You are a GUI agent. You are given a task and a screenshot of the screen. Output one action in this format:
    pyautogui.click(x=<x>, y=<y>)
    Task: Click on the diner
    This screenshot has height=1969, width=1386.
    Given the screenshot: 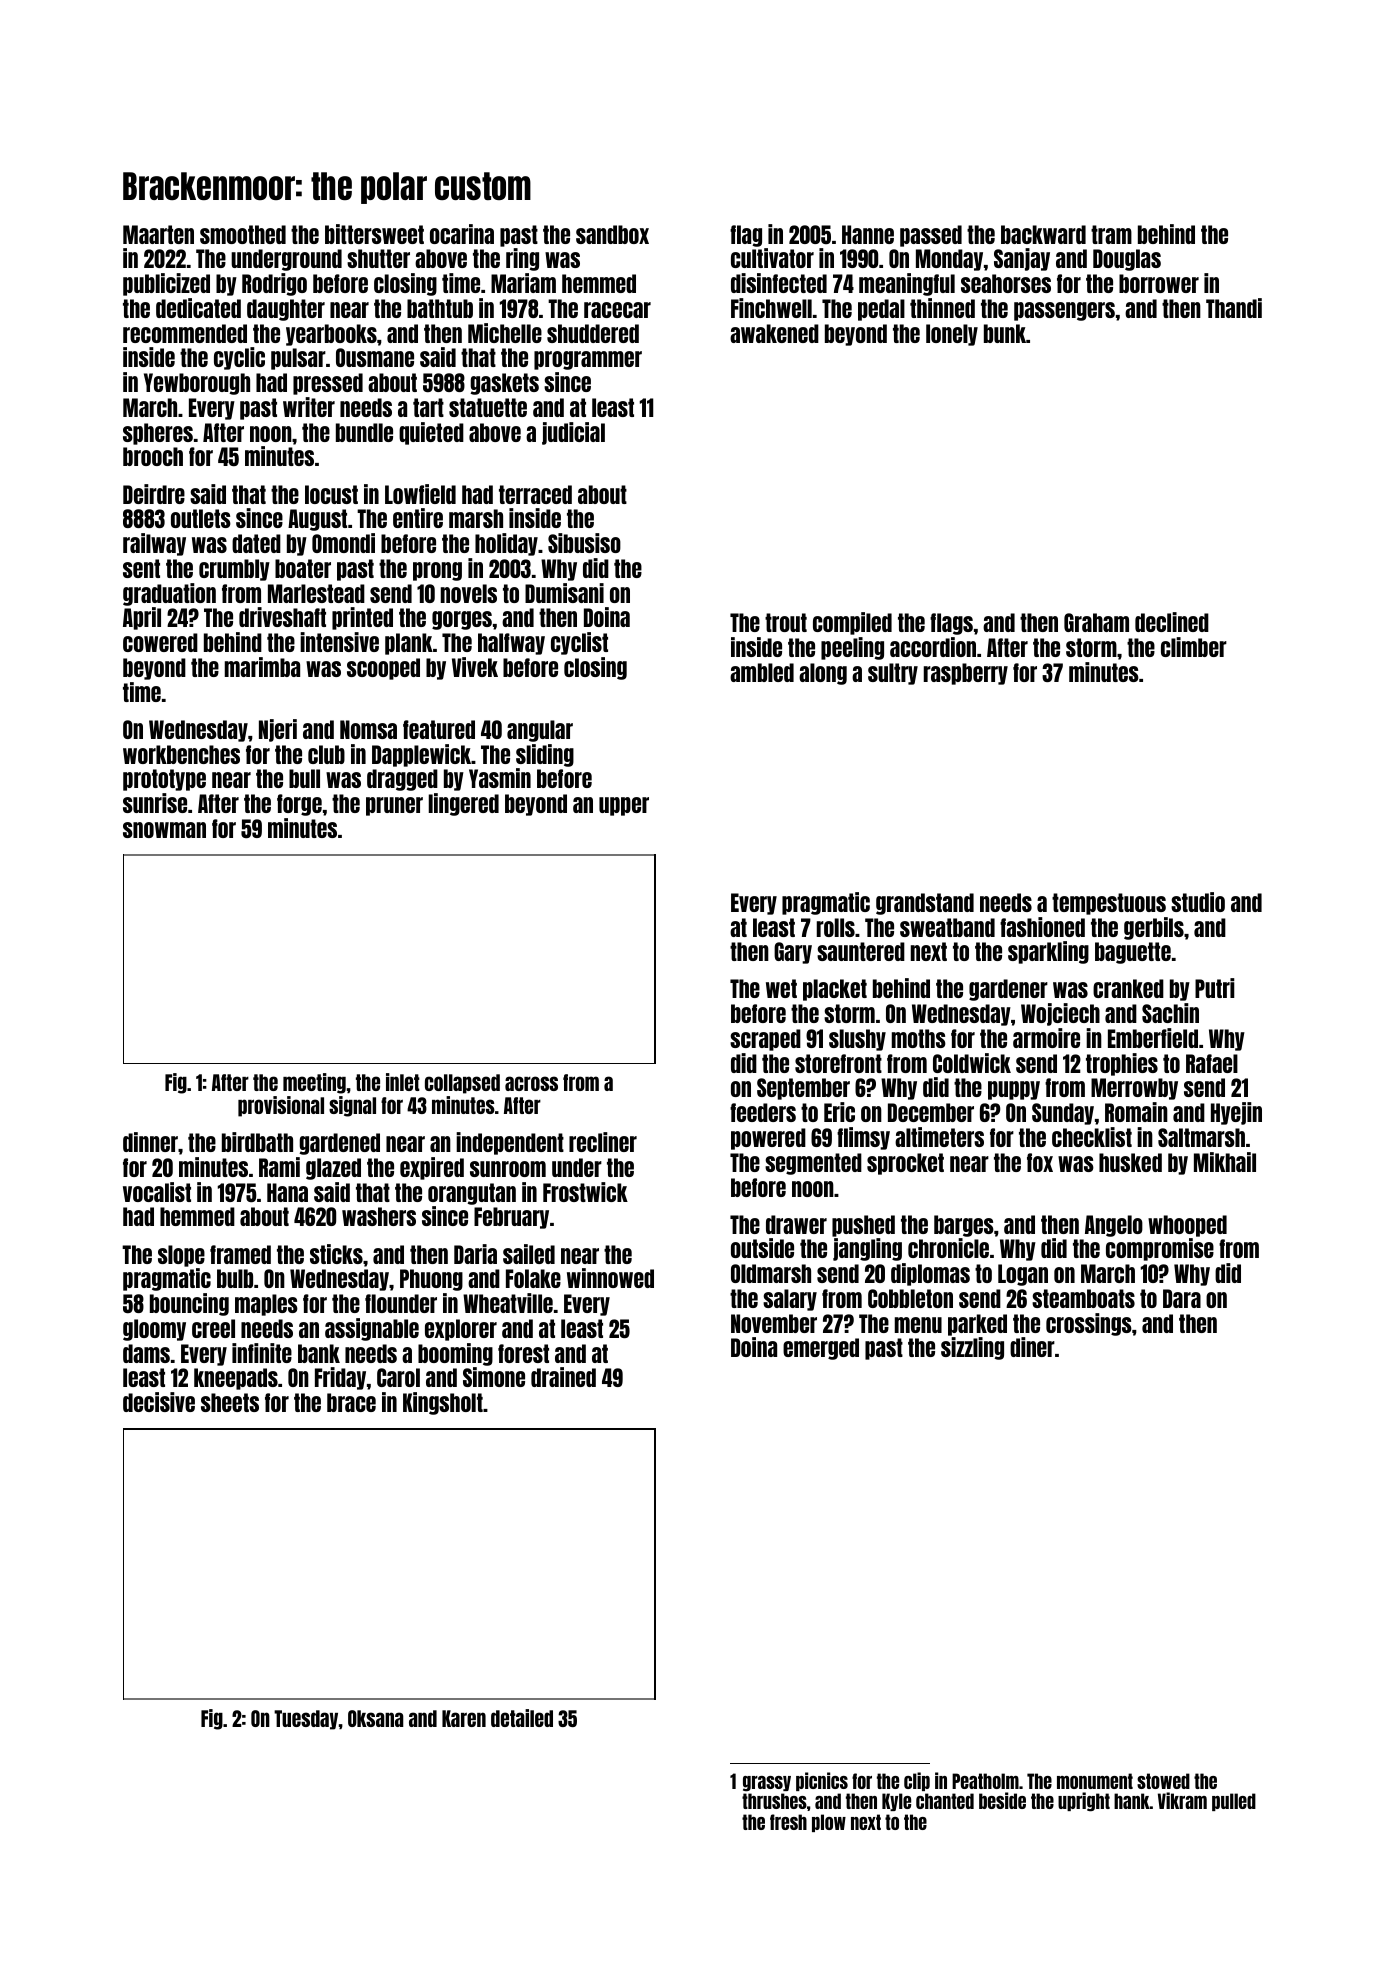 What is the action you would take?
    pyautogui.click(x=1032, y=1347)
